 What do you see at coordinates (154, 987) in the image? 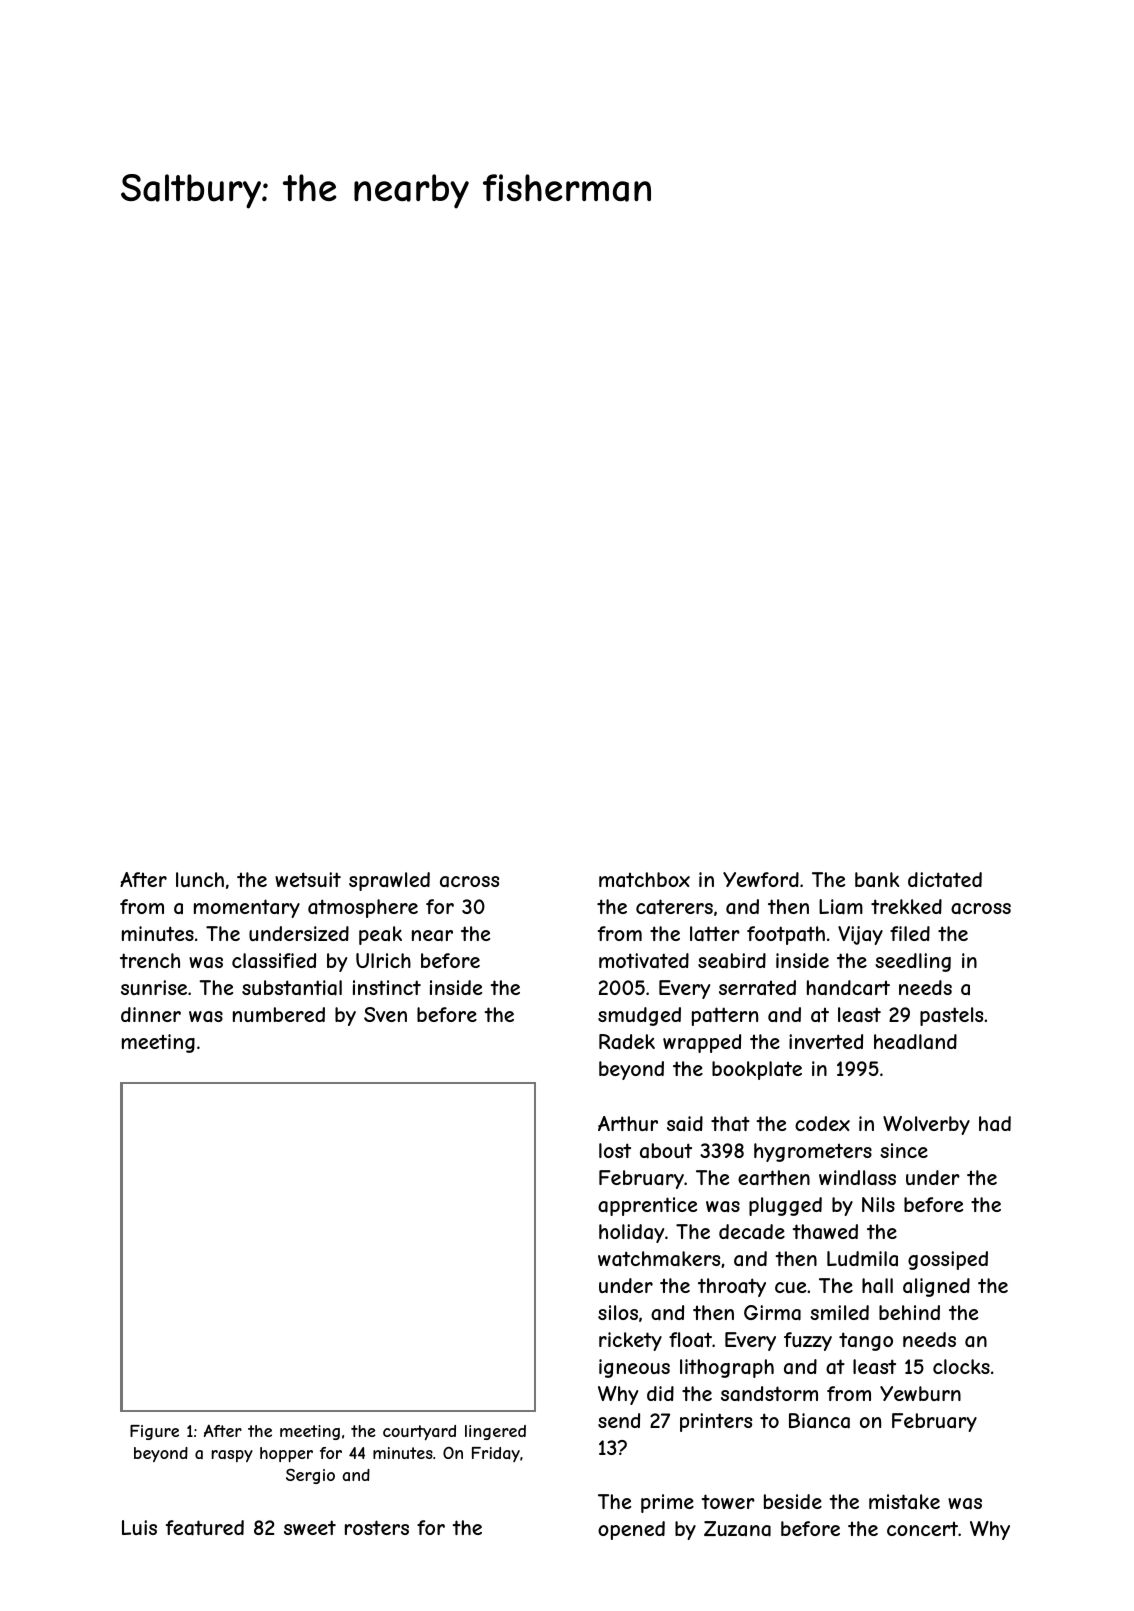
I see `sunrise` at bounding box center [154, 987].
